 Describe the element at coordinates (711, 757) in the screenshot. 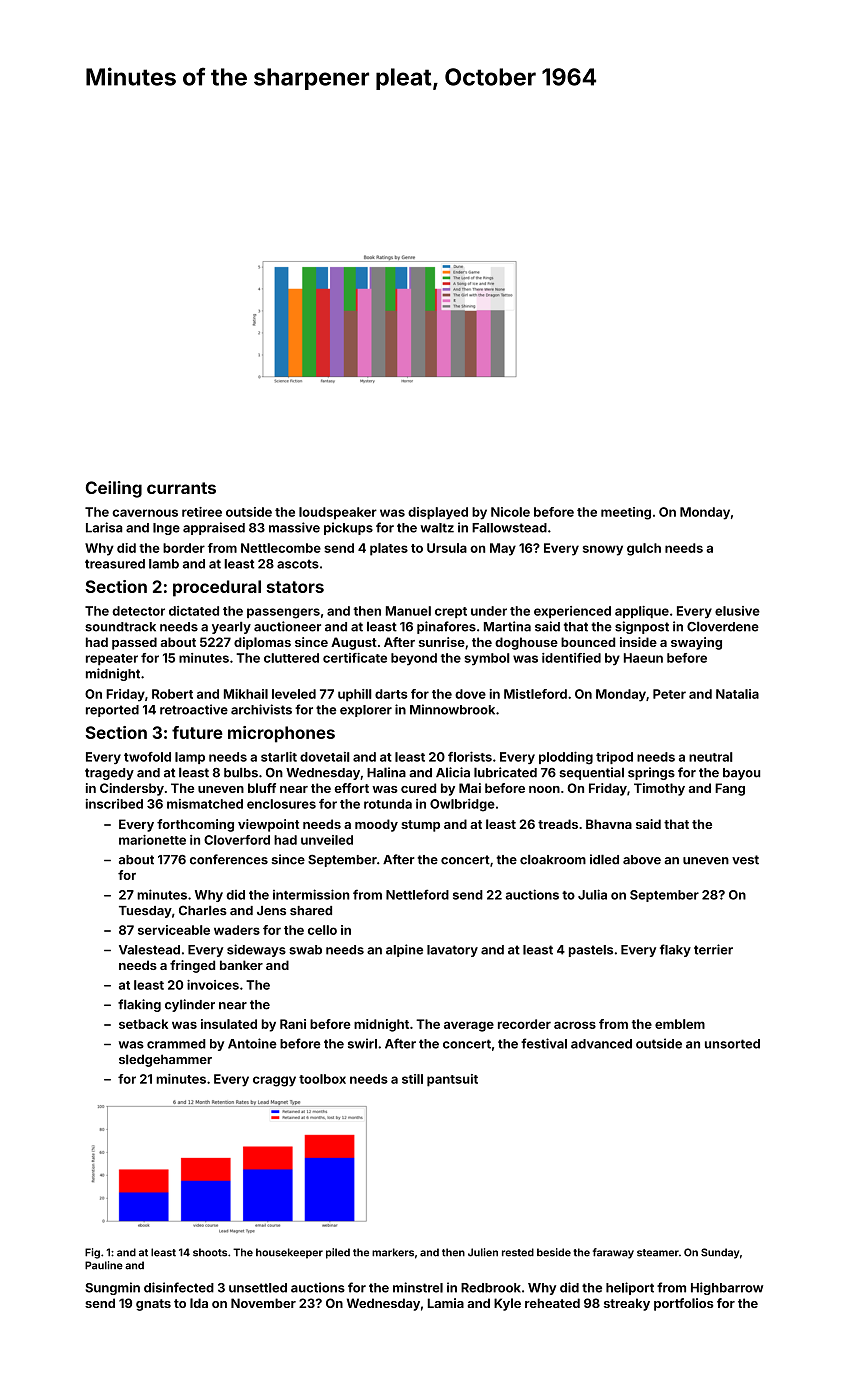

I see `neutral` at that location.
